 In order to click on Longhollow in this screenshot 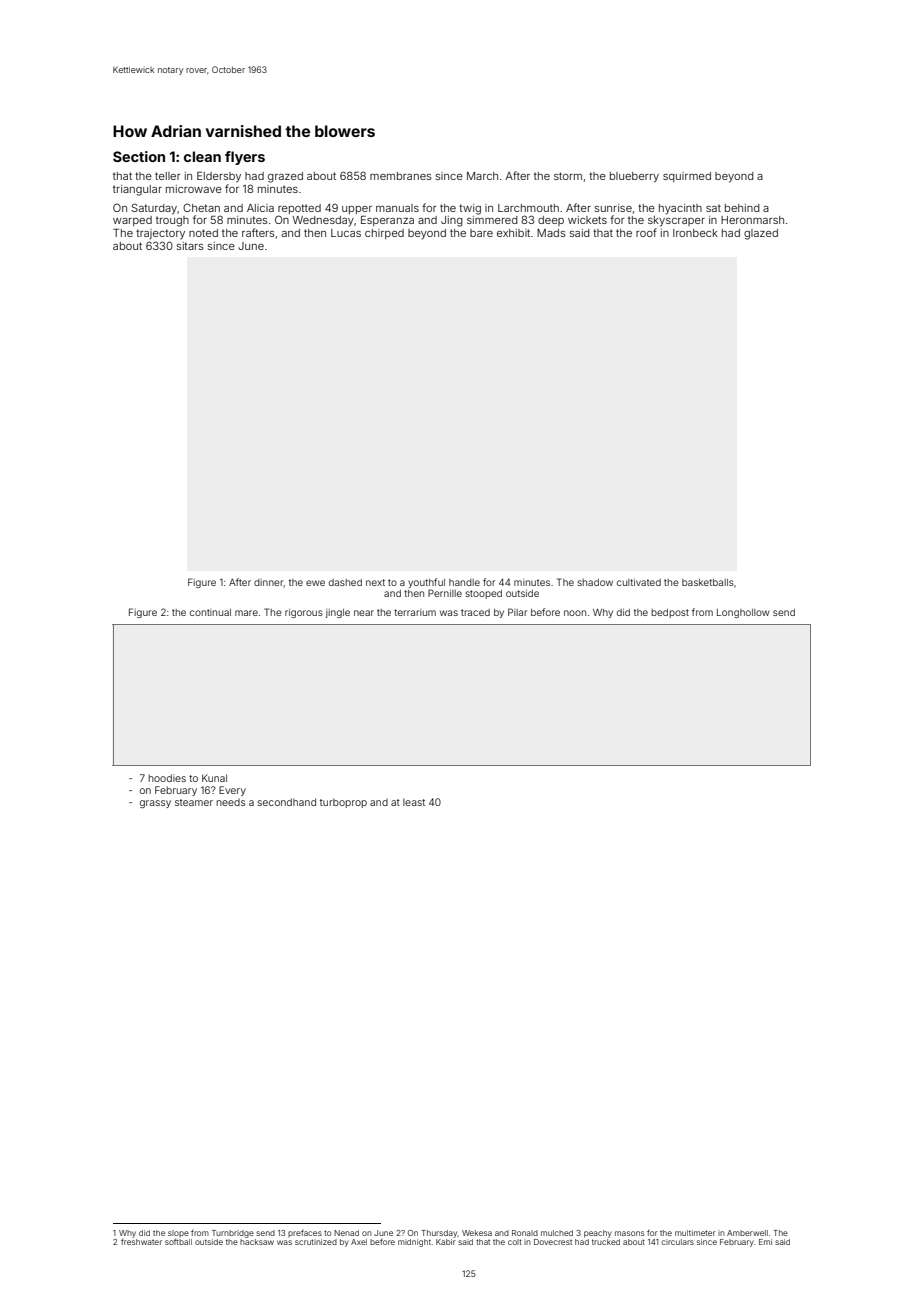, I will do `click(743, 613)`.
